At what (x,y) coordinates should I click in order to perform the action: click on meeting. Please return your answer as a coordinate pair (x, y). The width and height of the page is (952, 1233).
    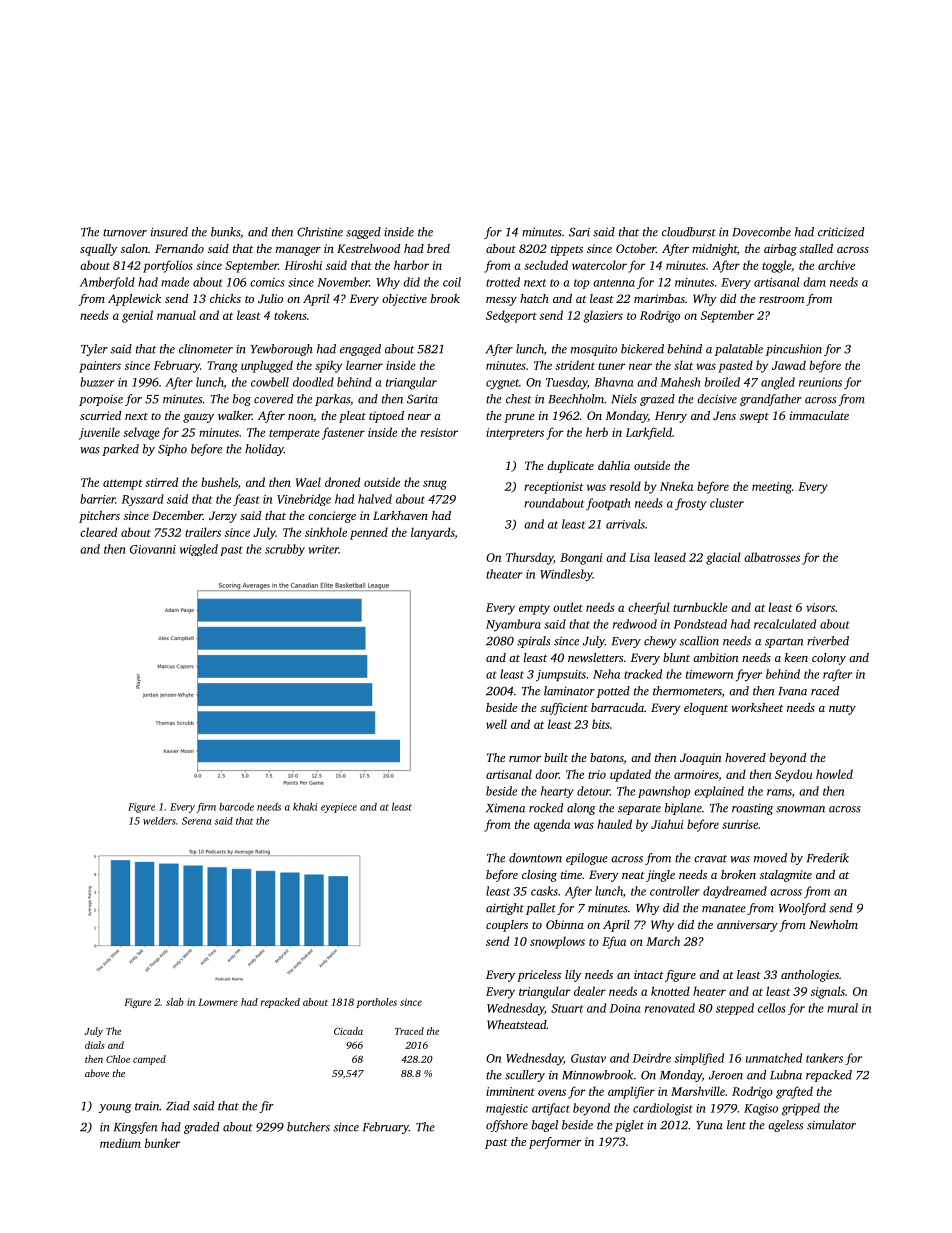
    Looking at the image, I should click on (772, 488).
